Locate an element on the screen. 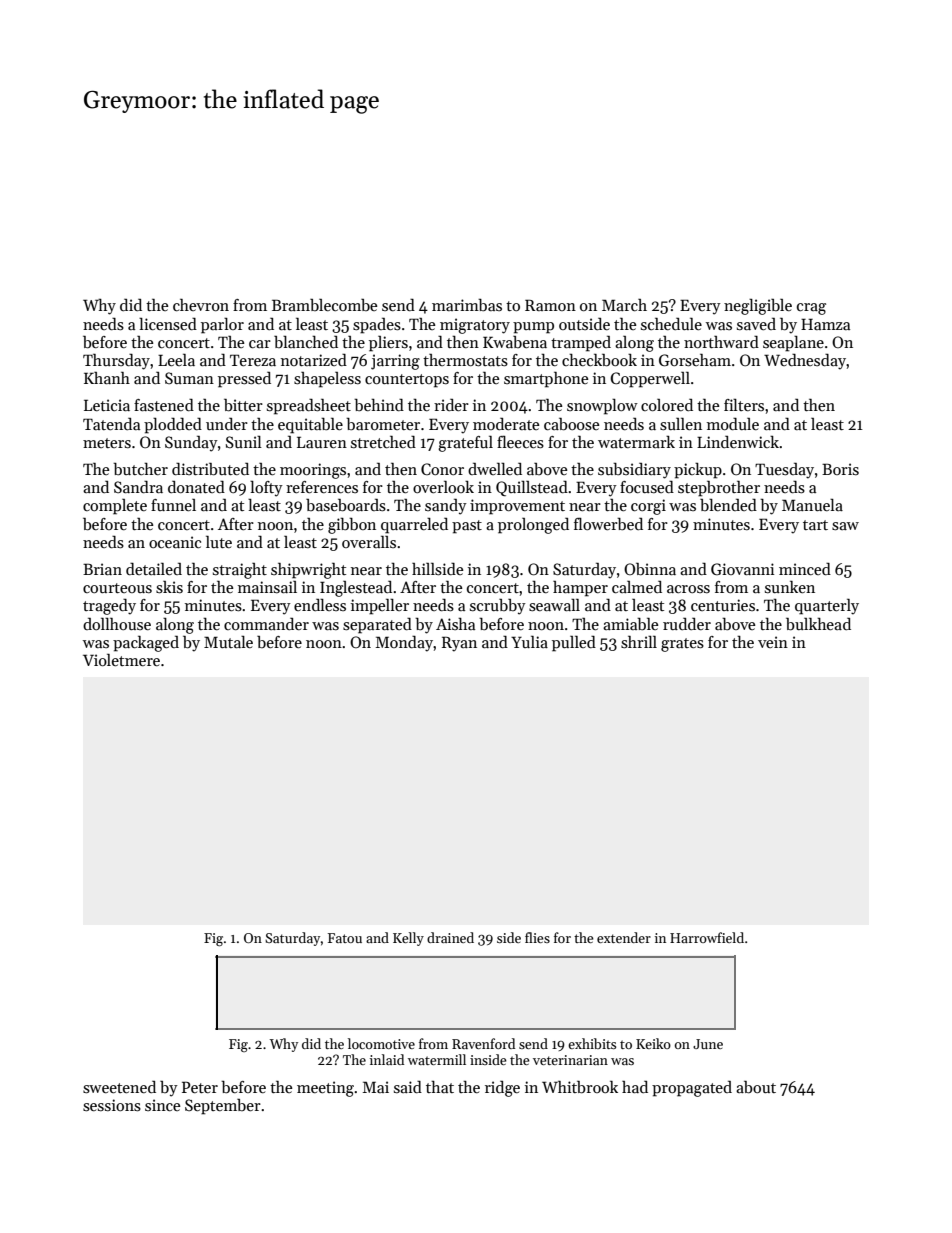 This screenshot has width=952, height=1233. about is located at coordinates (756, 1087).
